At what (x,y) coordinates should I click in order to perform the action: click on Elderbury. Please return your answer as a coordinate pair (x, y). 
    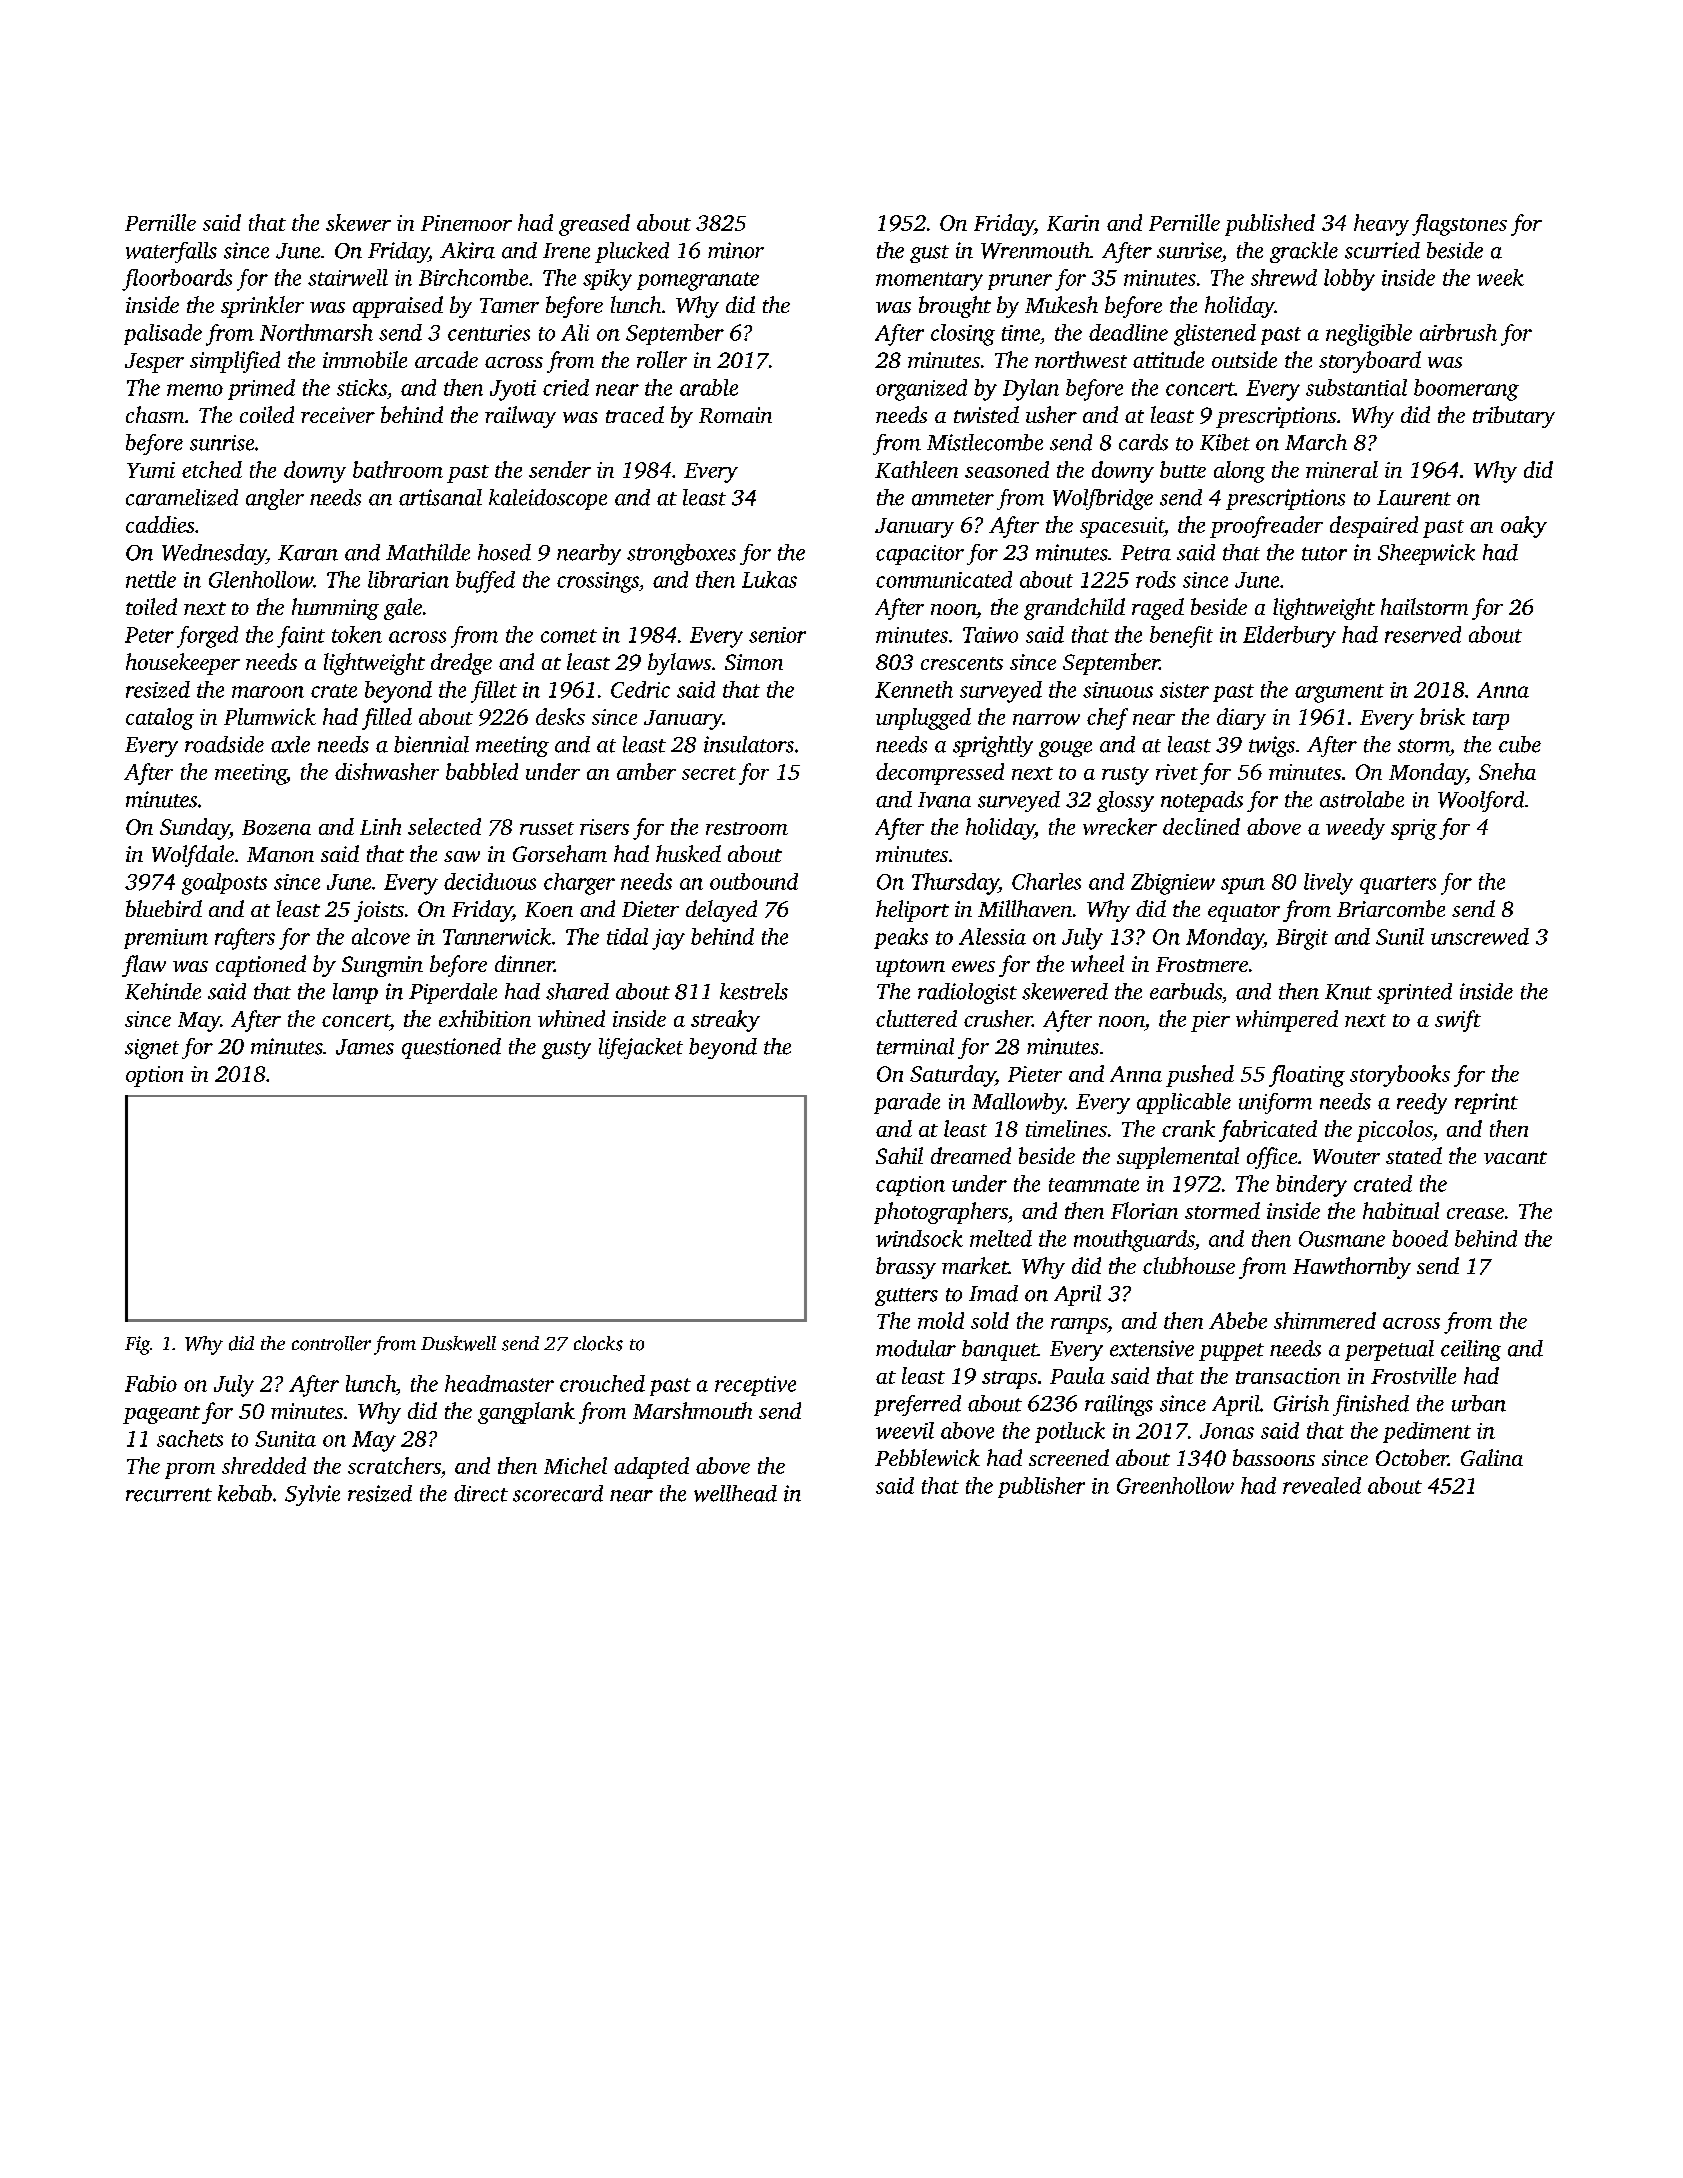
    Looking at the image, I should click on (1289, 637).
